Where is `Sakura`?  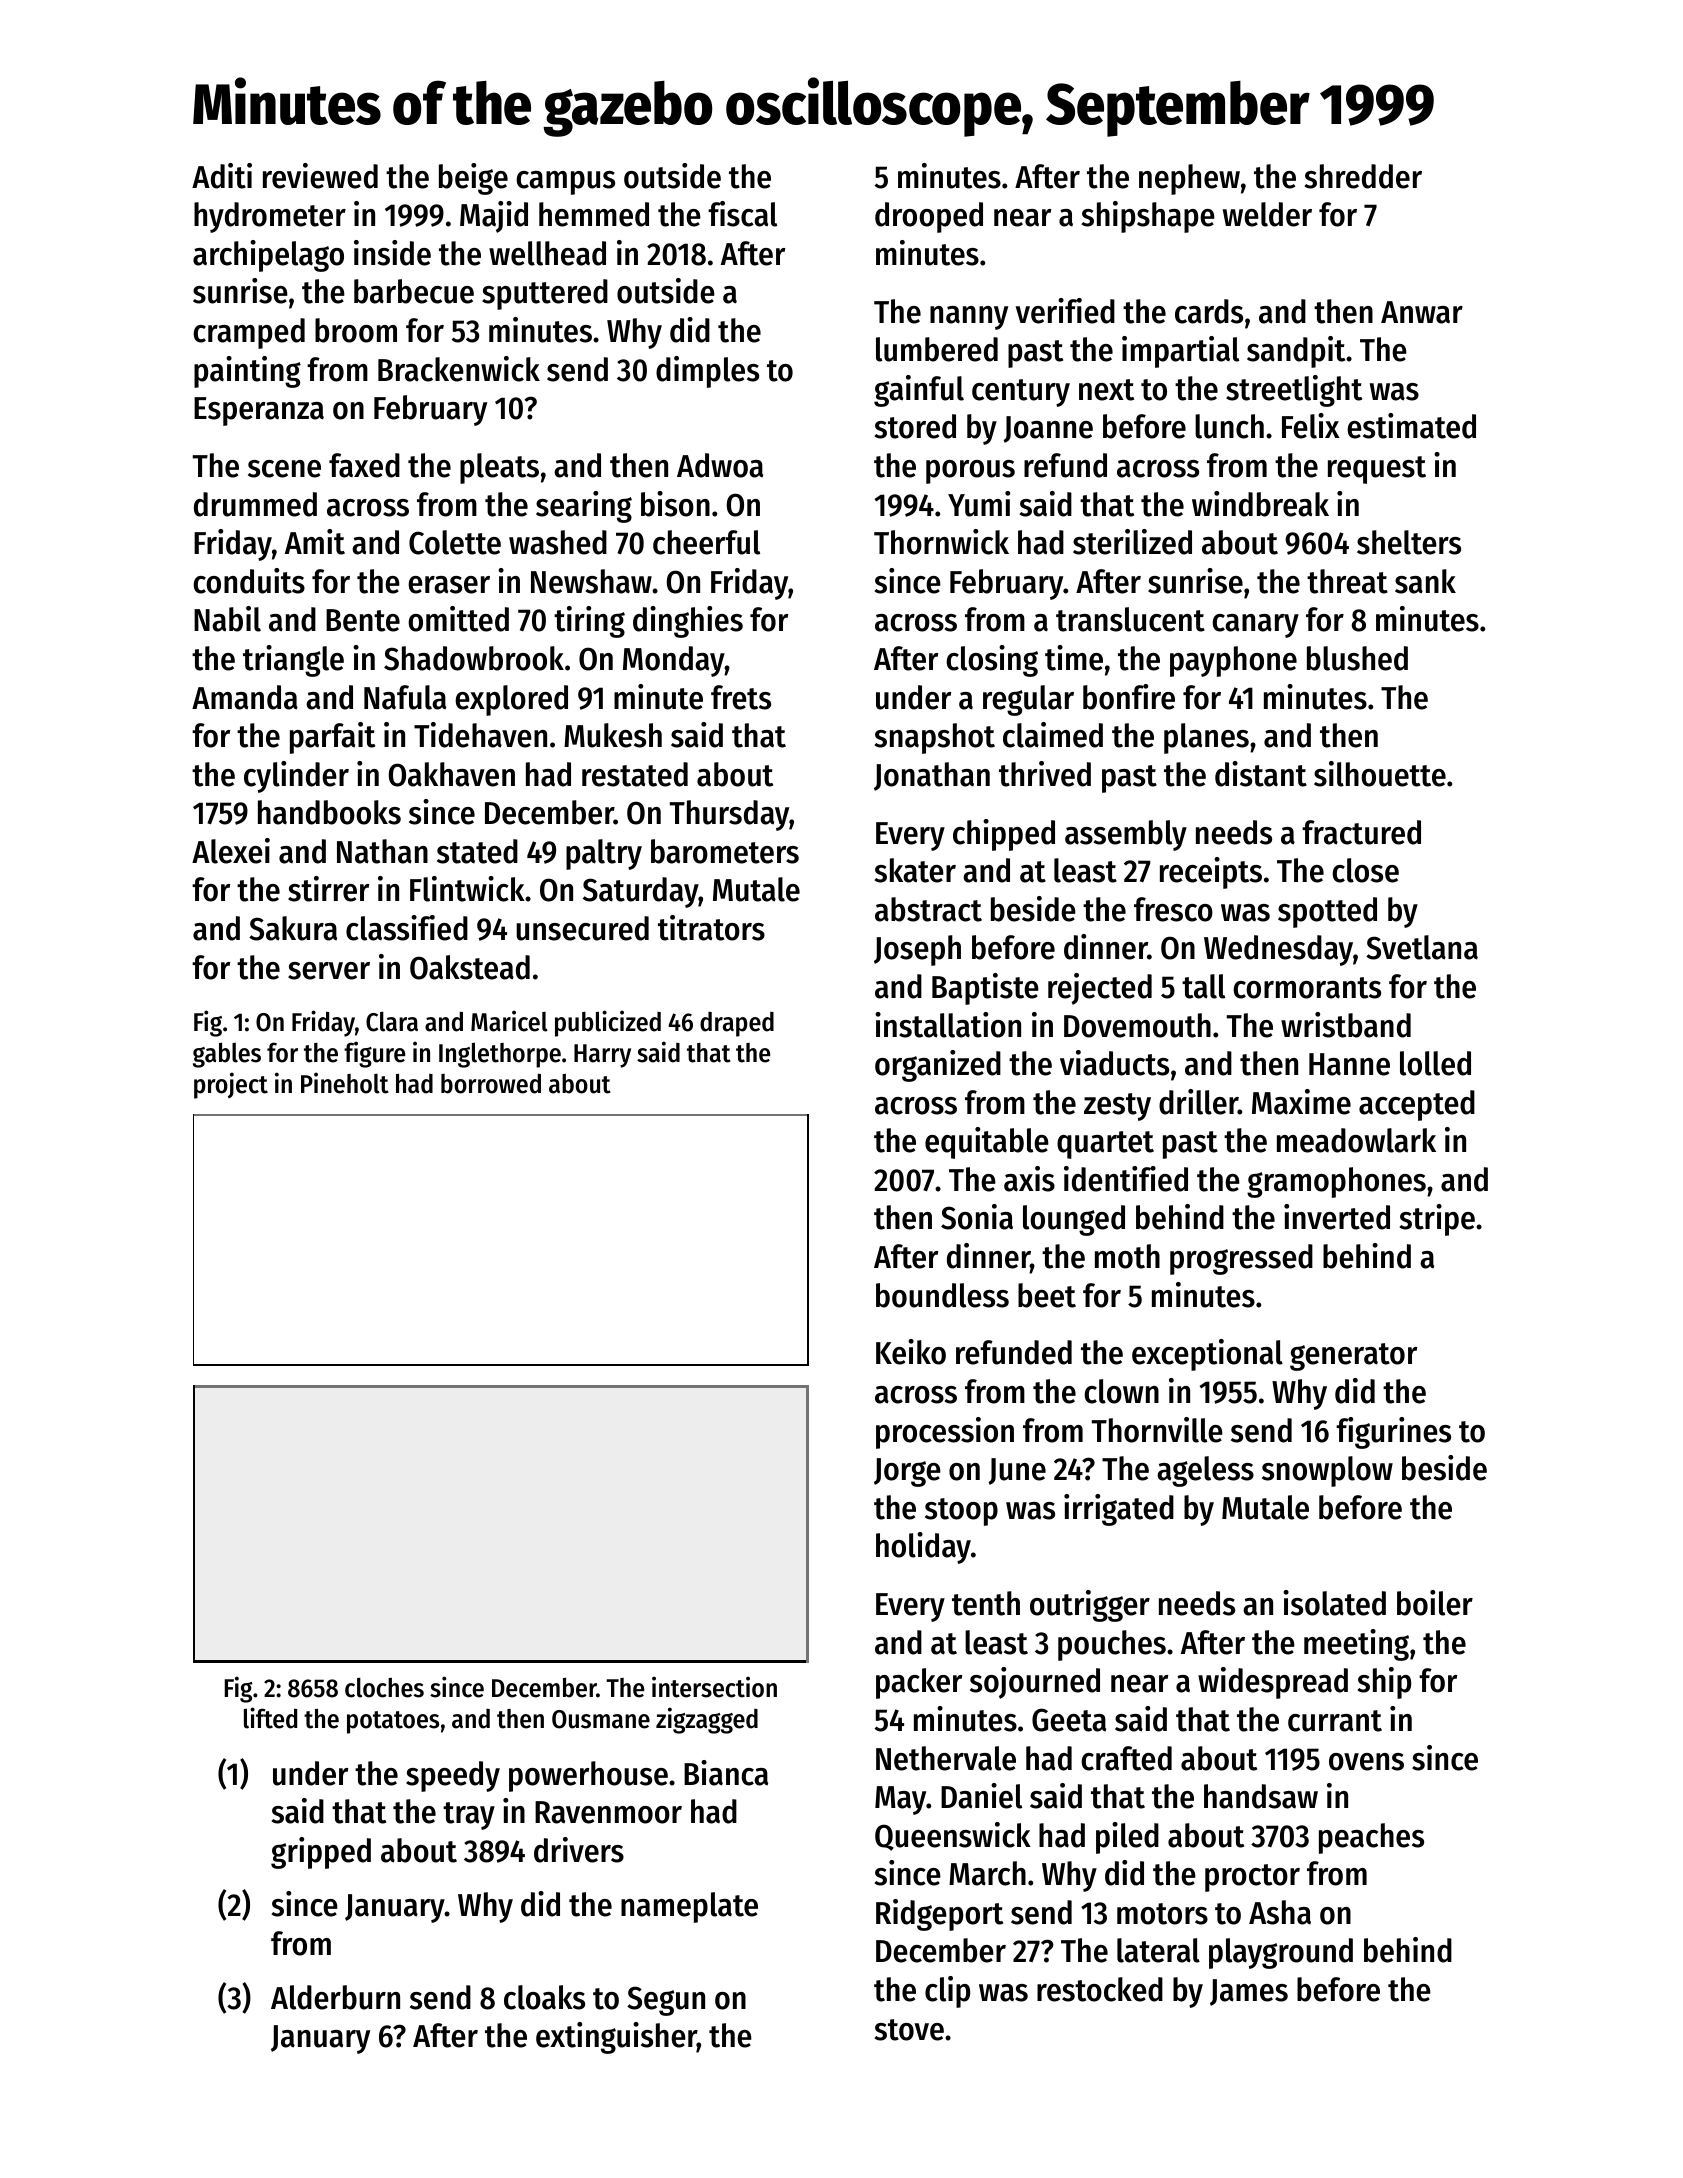 Sakura is located at coordinates (293, 928).
